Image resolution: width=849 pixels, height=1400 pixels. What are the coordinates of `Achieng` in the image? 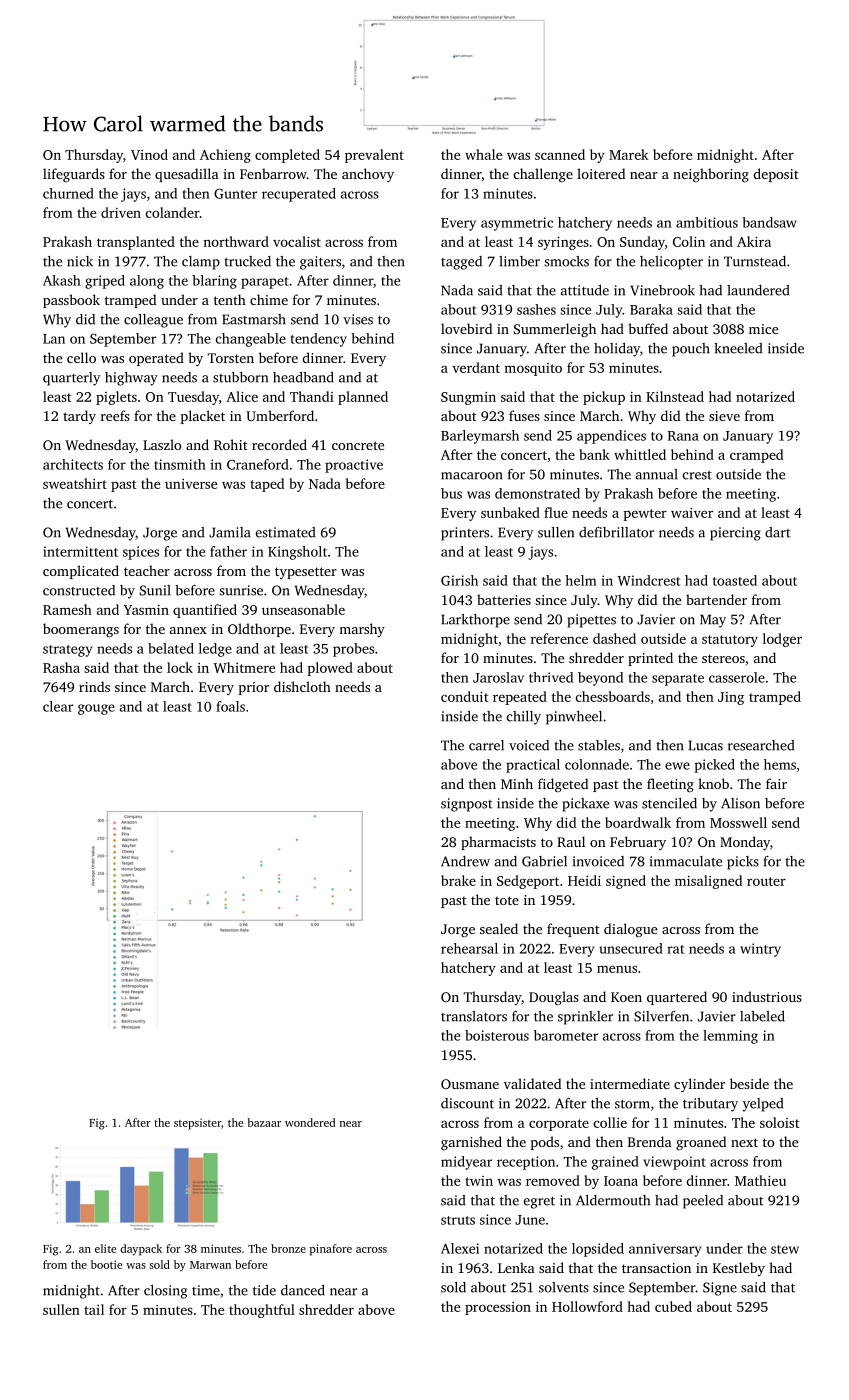 It's located at (225, 156).
